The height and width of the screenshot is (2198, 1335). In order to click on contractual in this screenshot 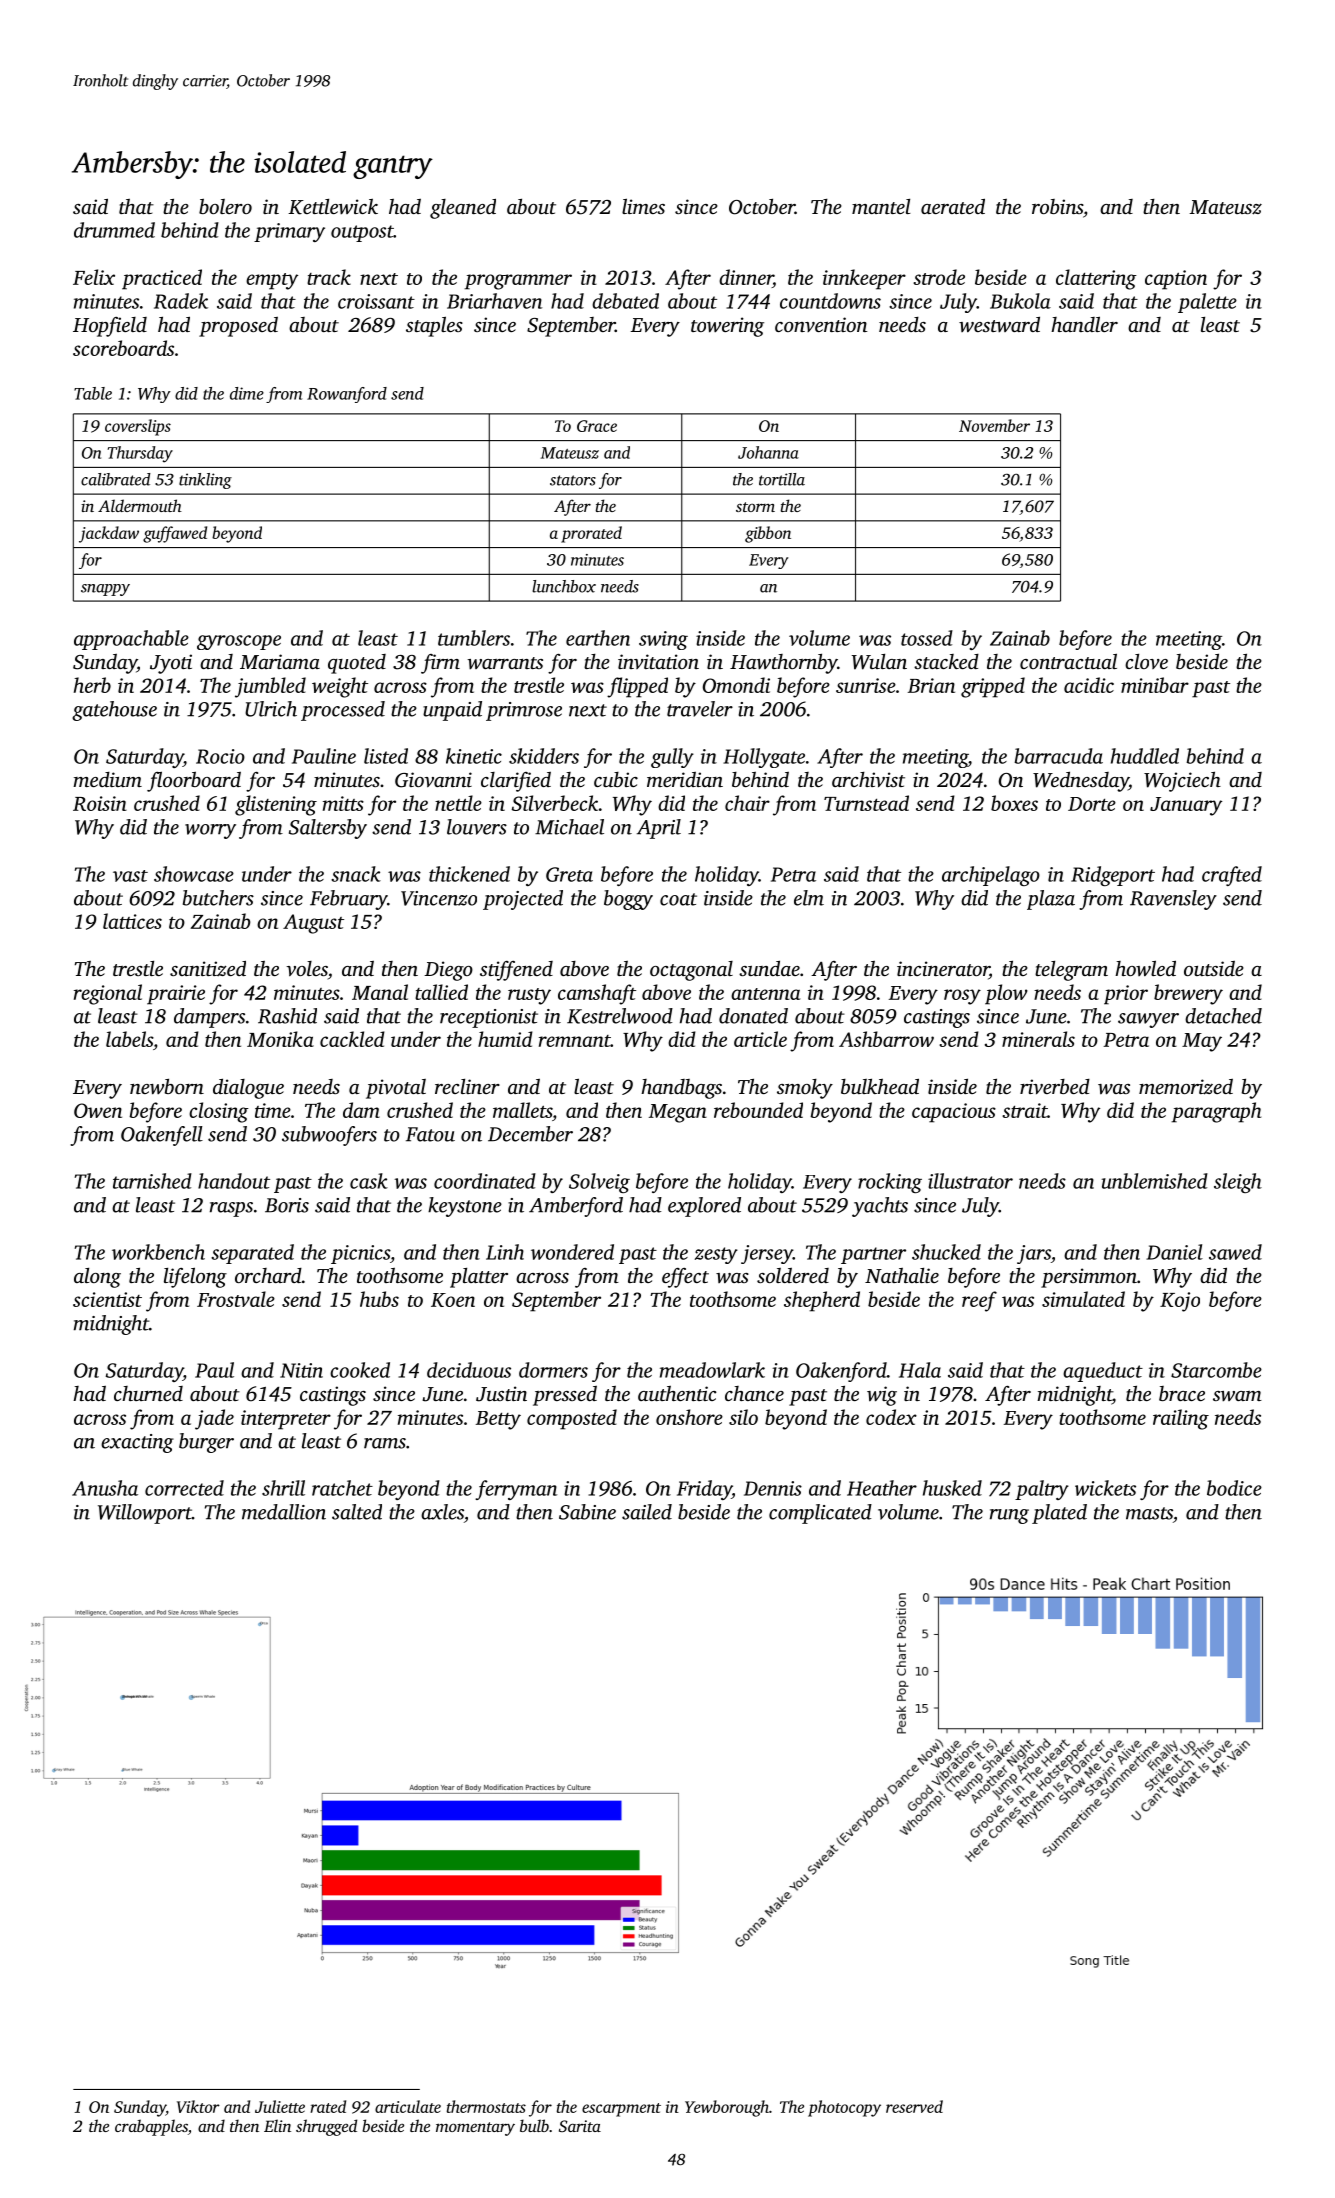, I will do `click(1068, 661)`.
